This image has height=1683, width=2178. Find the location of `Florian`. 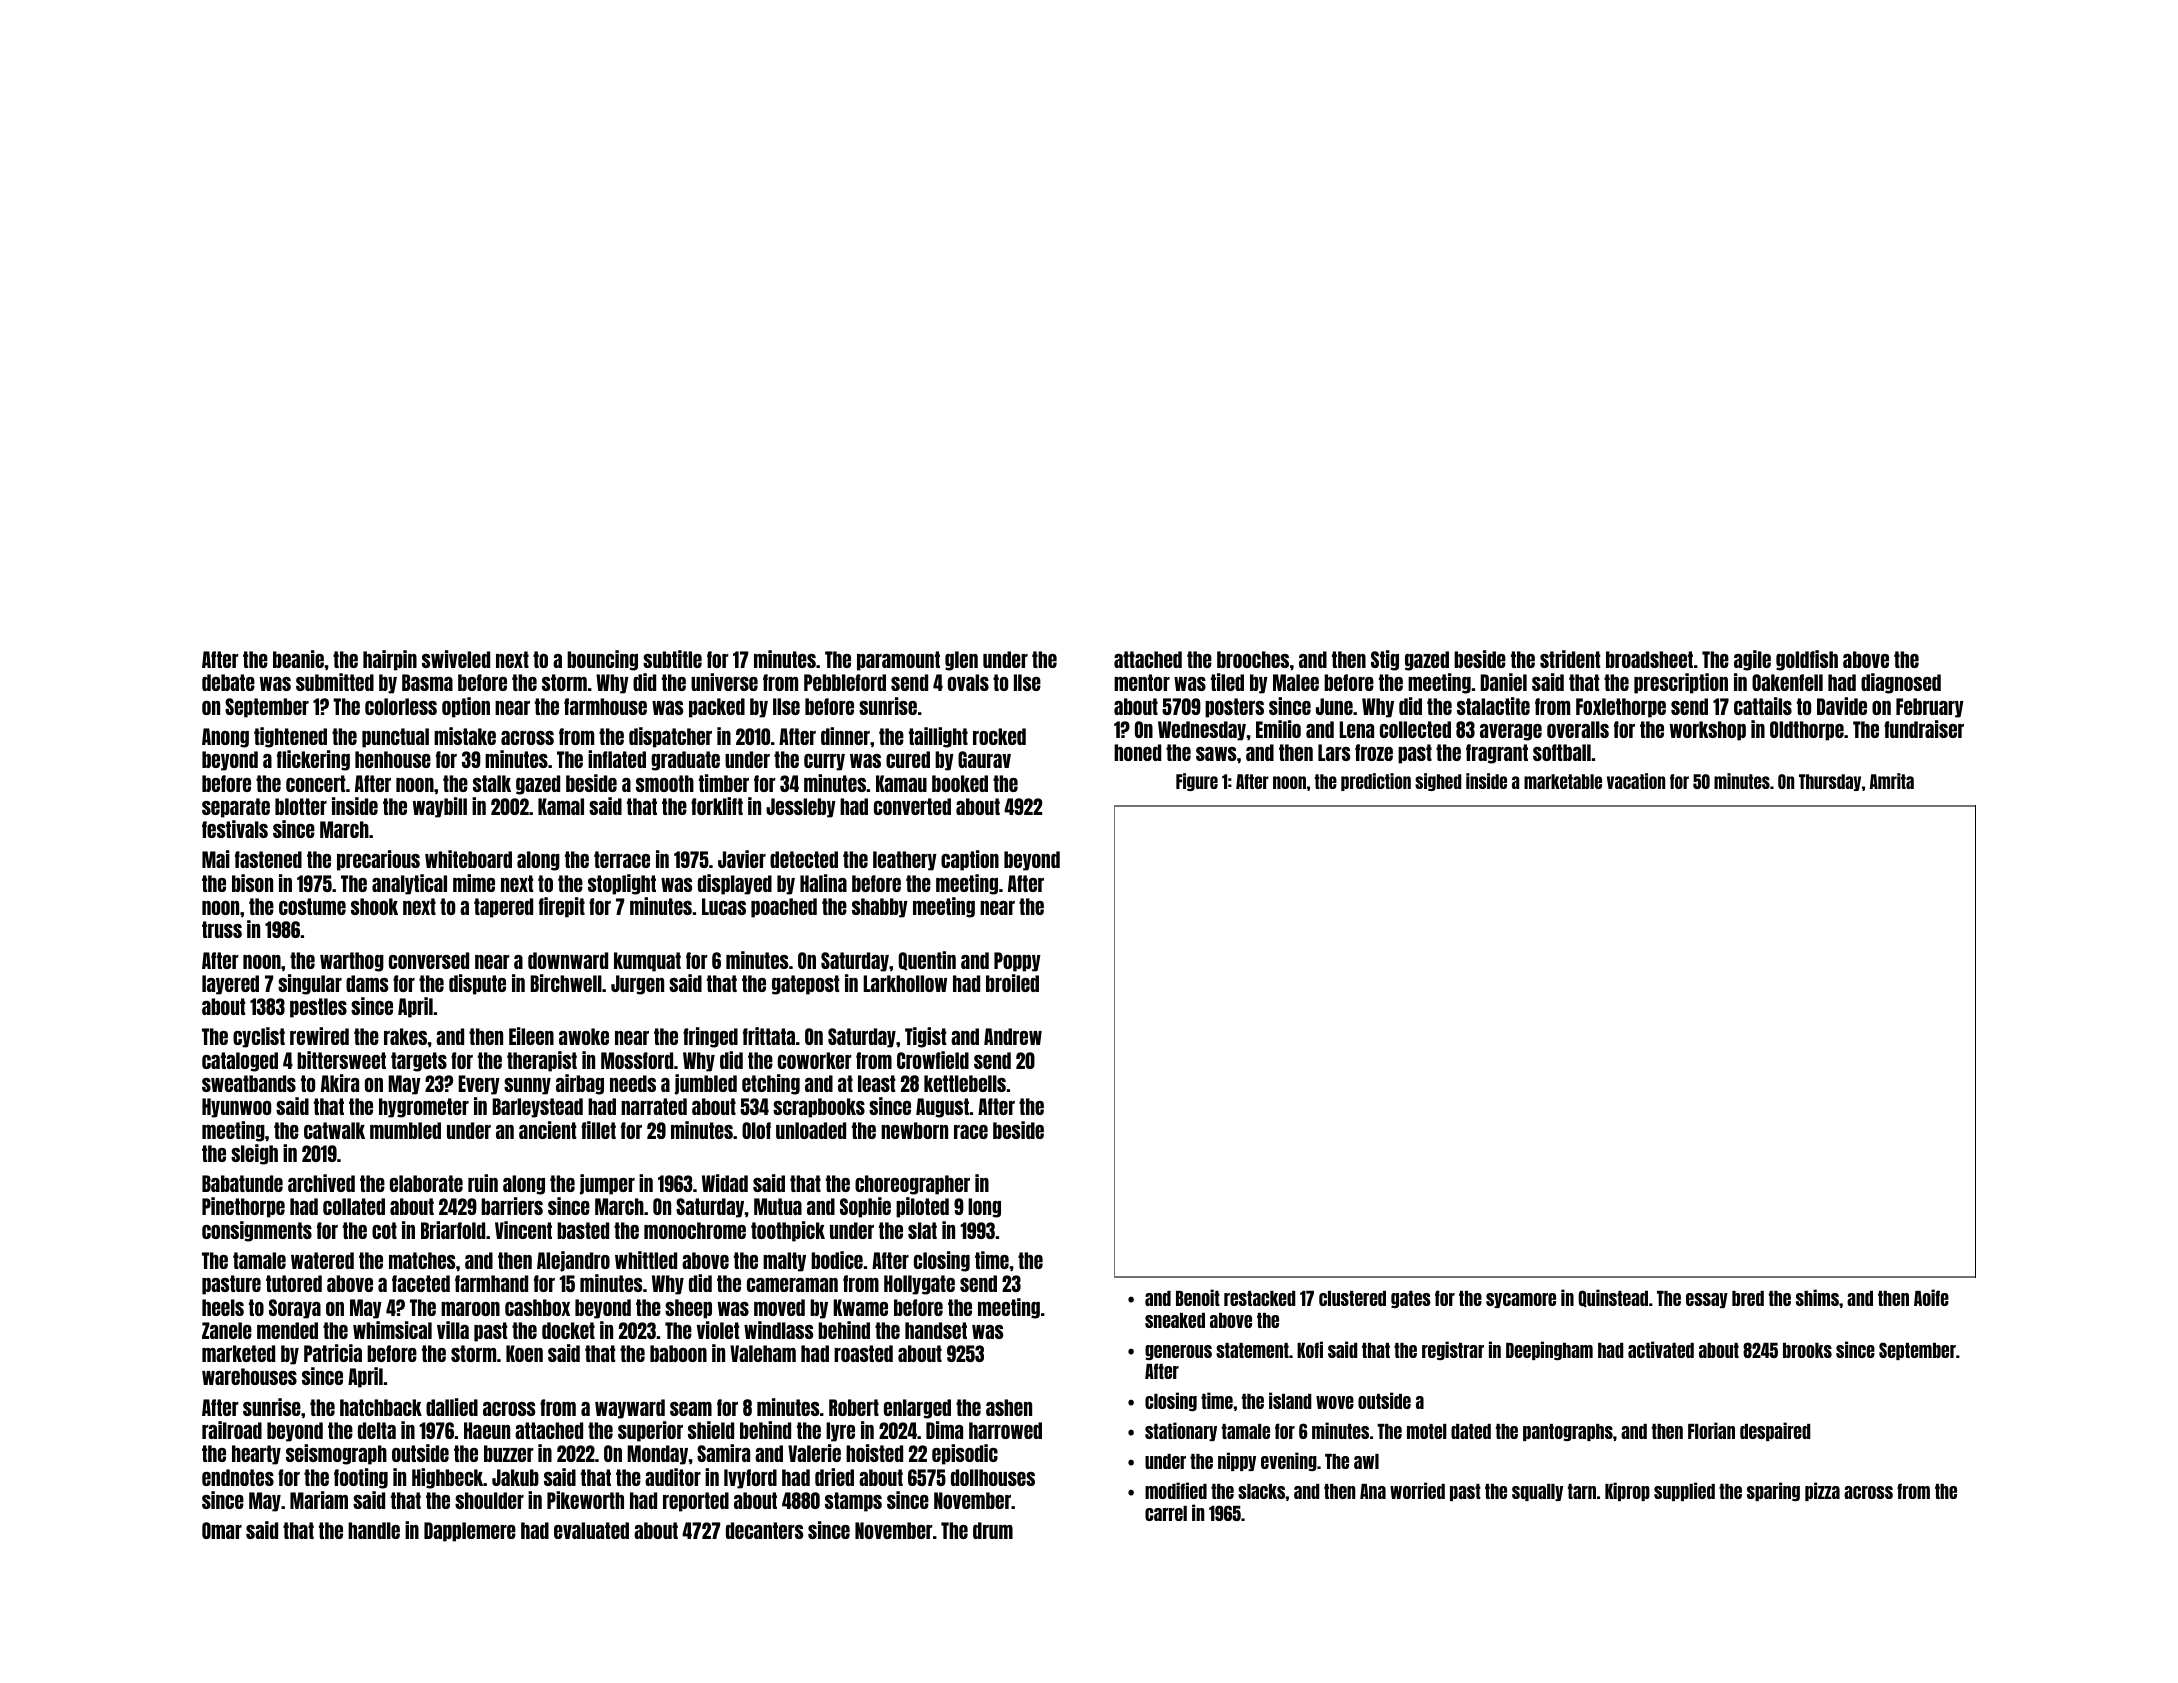

Florian is located at coordinates (1711, 1430).
